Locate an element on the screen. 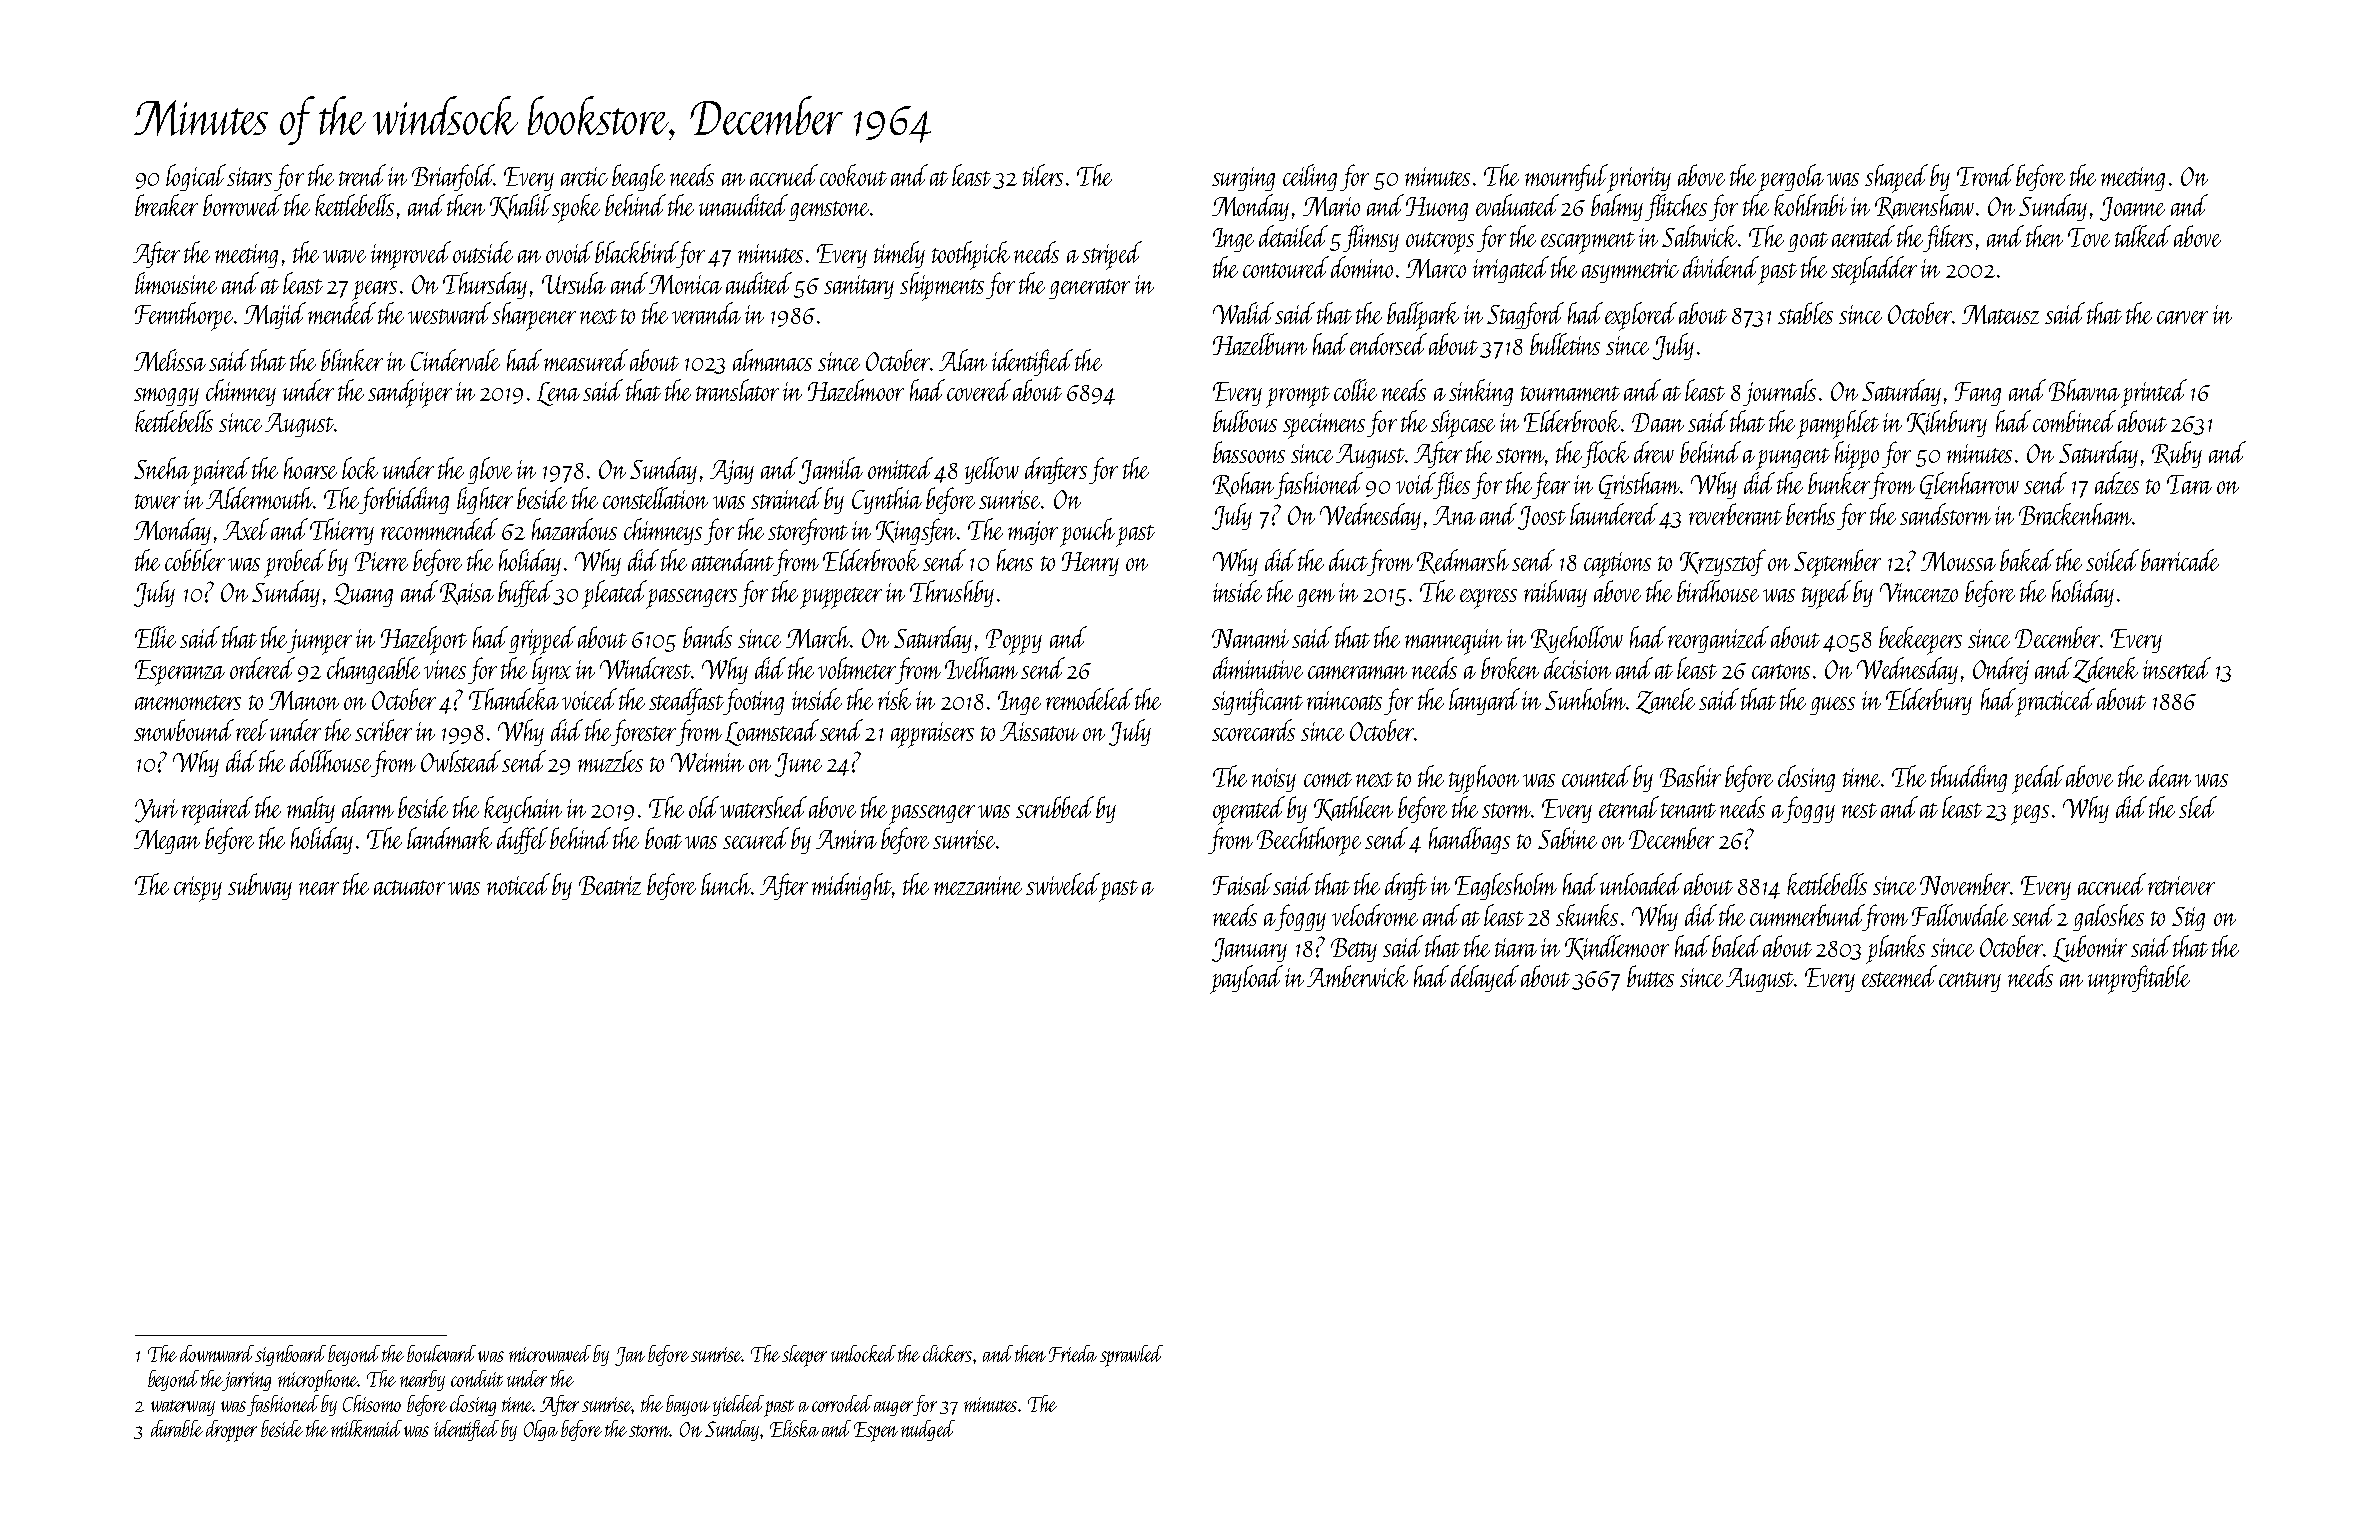 The width and height of the screenshot is (2380, 1540). remodeled is located at coordinates (1089, 699).
